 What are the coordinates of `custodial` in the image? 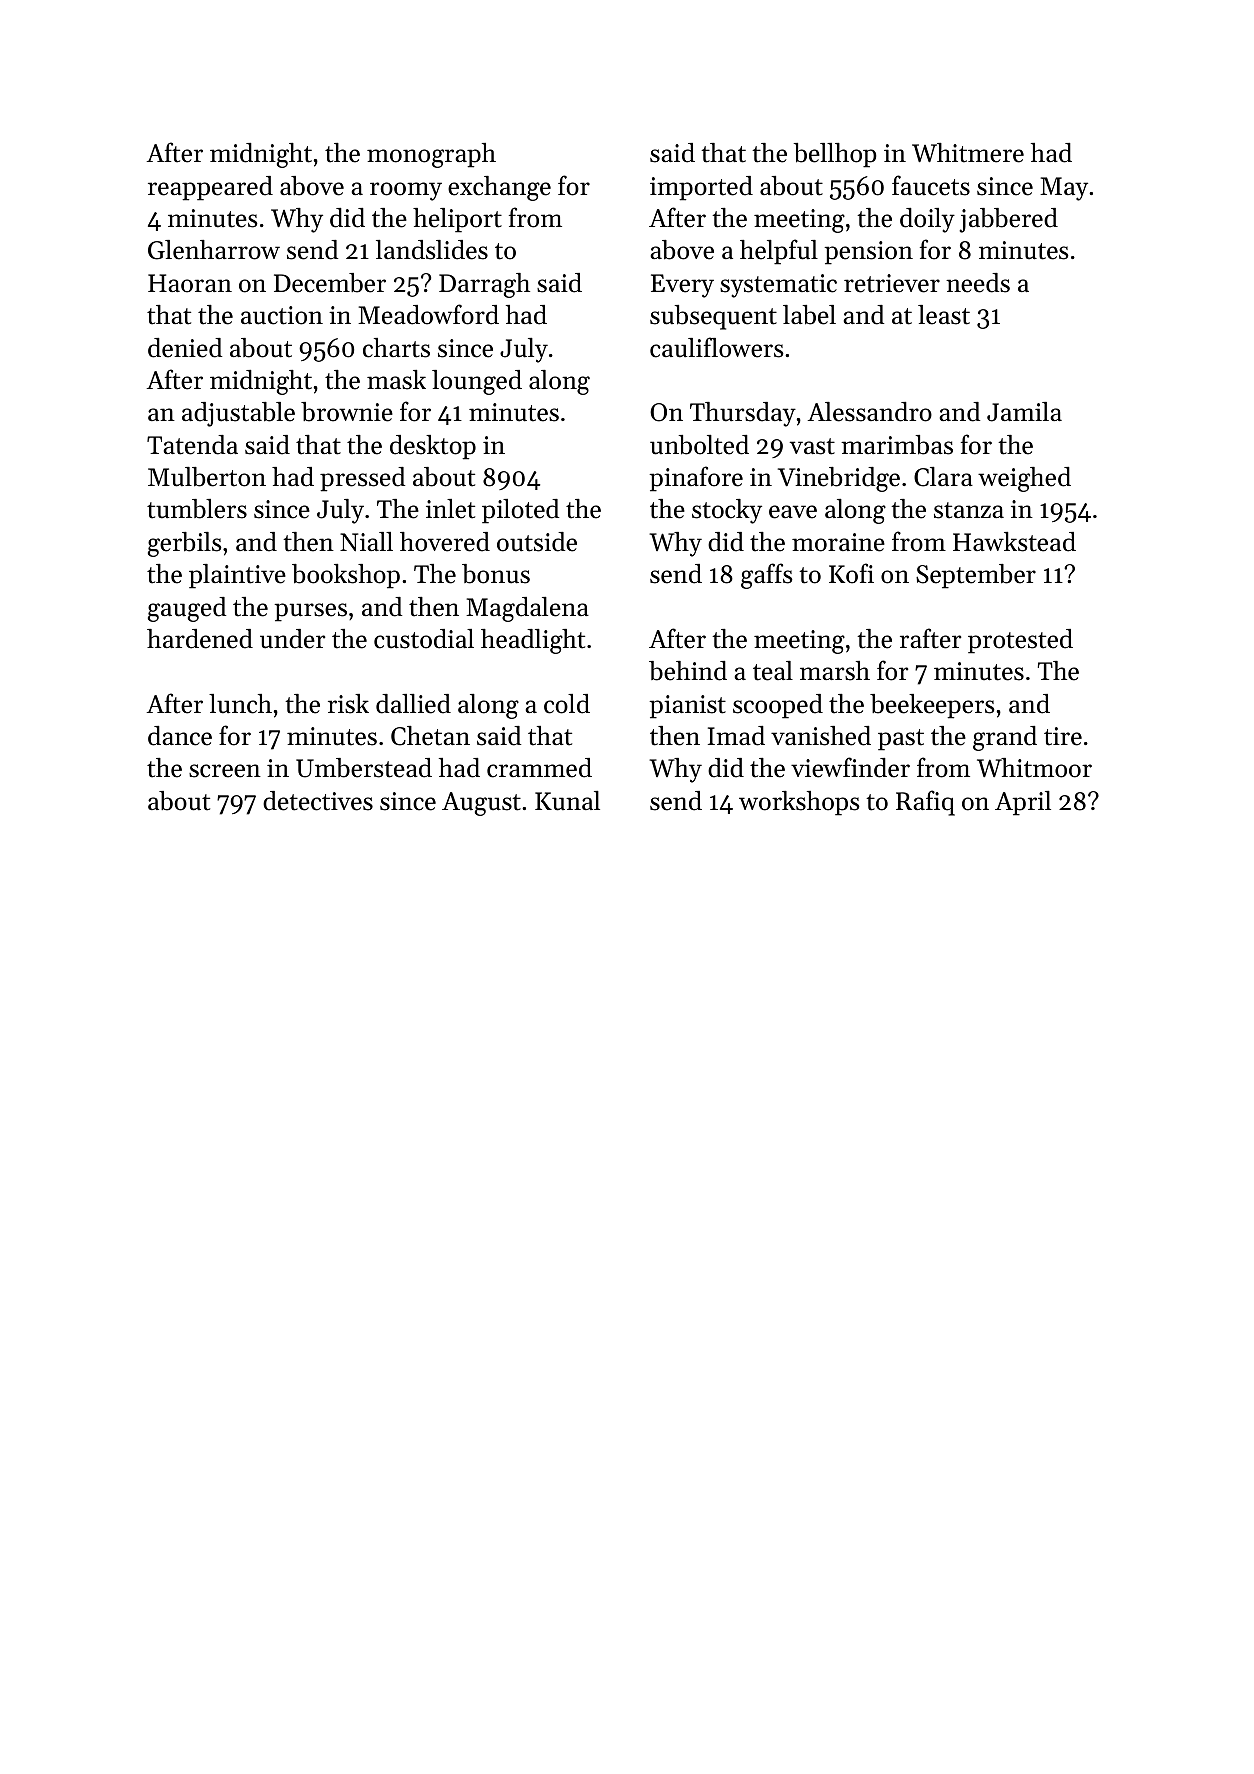 It's located at (424, 639).
